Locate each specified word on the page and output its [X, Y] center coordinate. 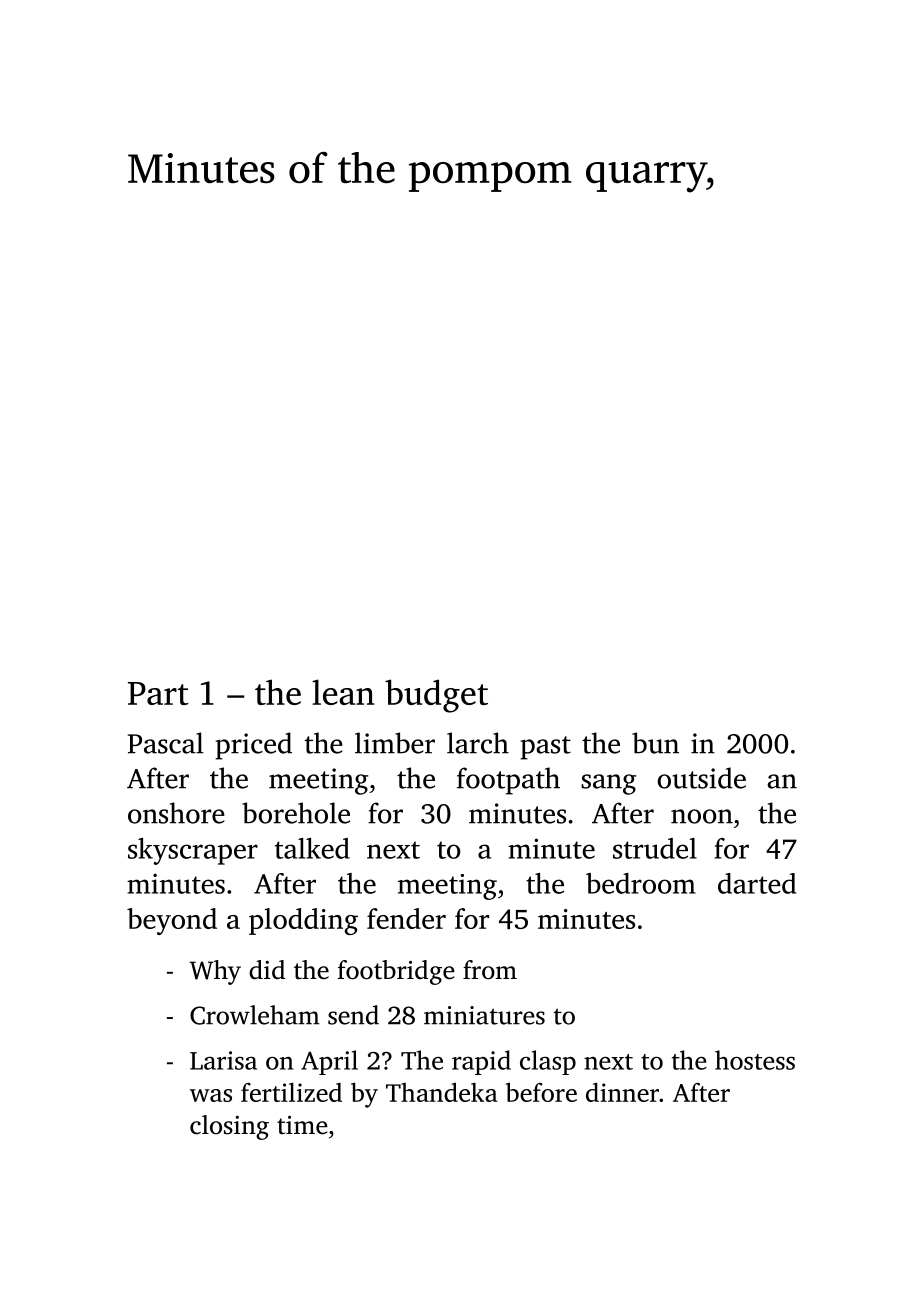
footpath [508, 781]
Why [215, 972]
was [211, 1095]
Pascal [166, 743]
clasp [548, 1062]
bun [655, 743]
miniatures [484, 1015]
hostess [755, 1060]
